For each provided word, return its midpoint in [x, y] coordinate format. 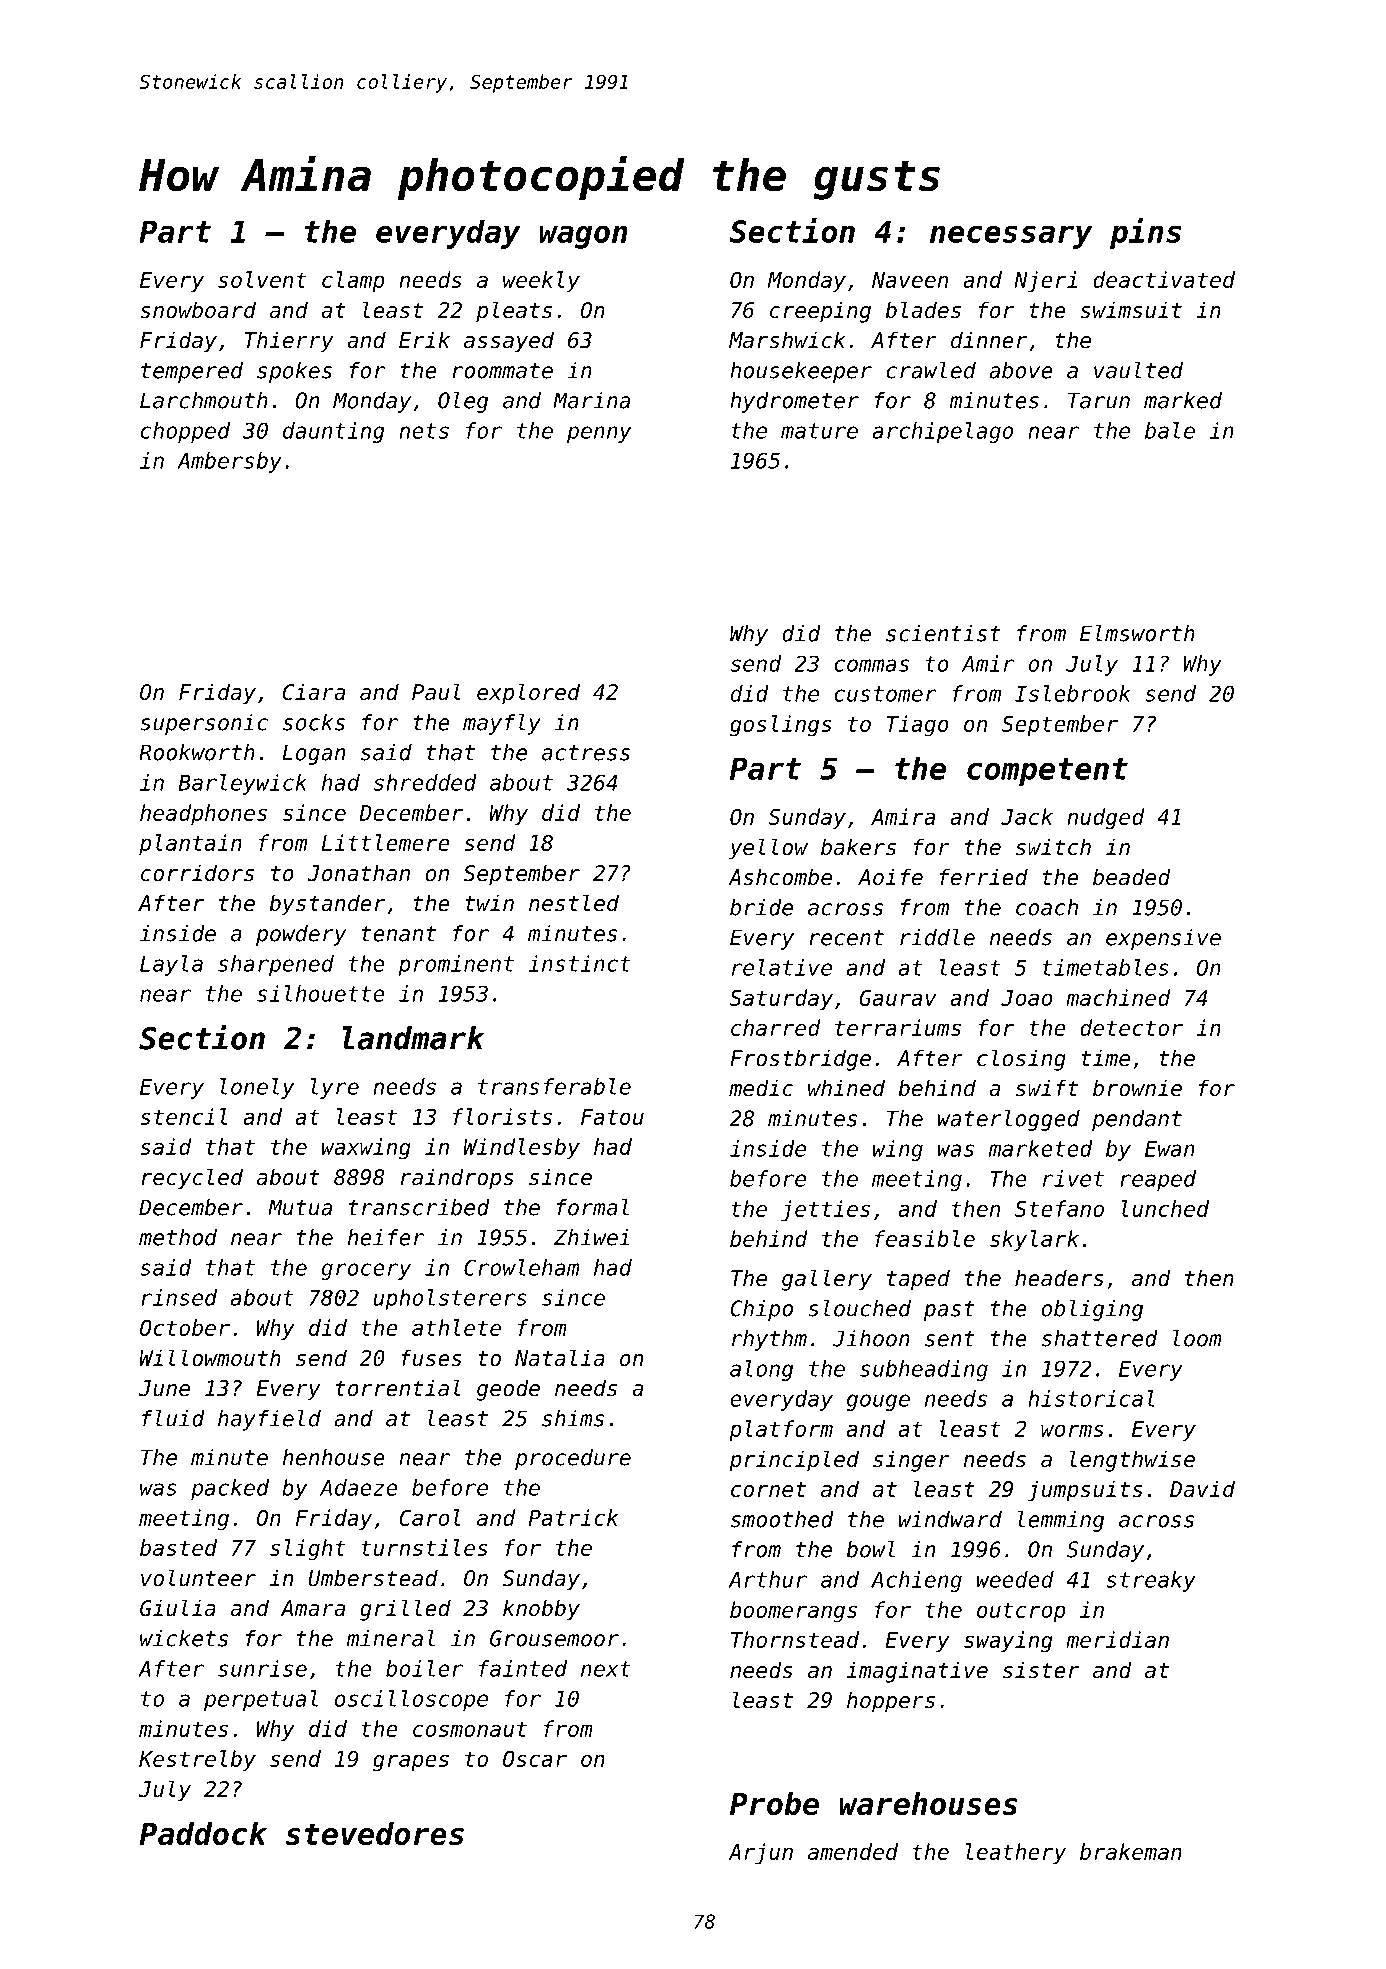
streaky [1151, 1581]
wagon [584, 237]
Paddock [203, 1833]
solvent [262, 279]
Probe [774, 1803]
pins [1145, 233]
